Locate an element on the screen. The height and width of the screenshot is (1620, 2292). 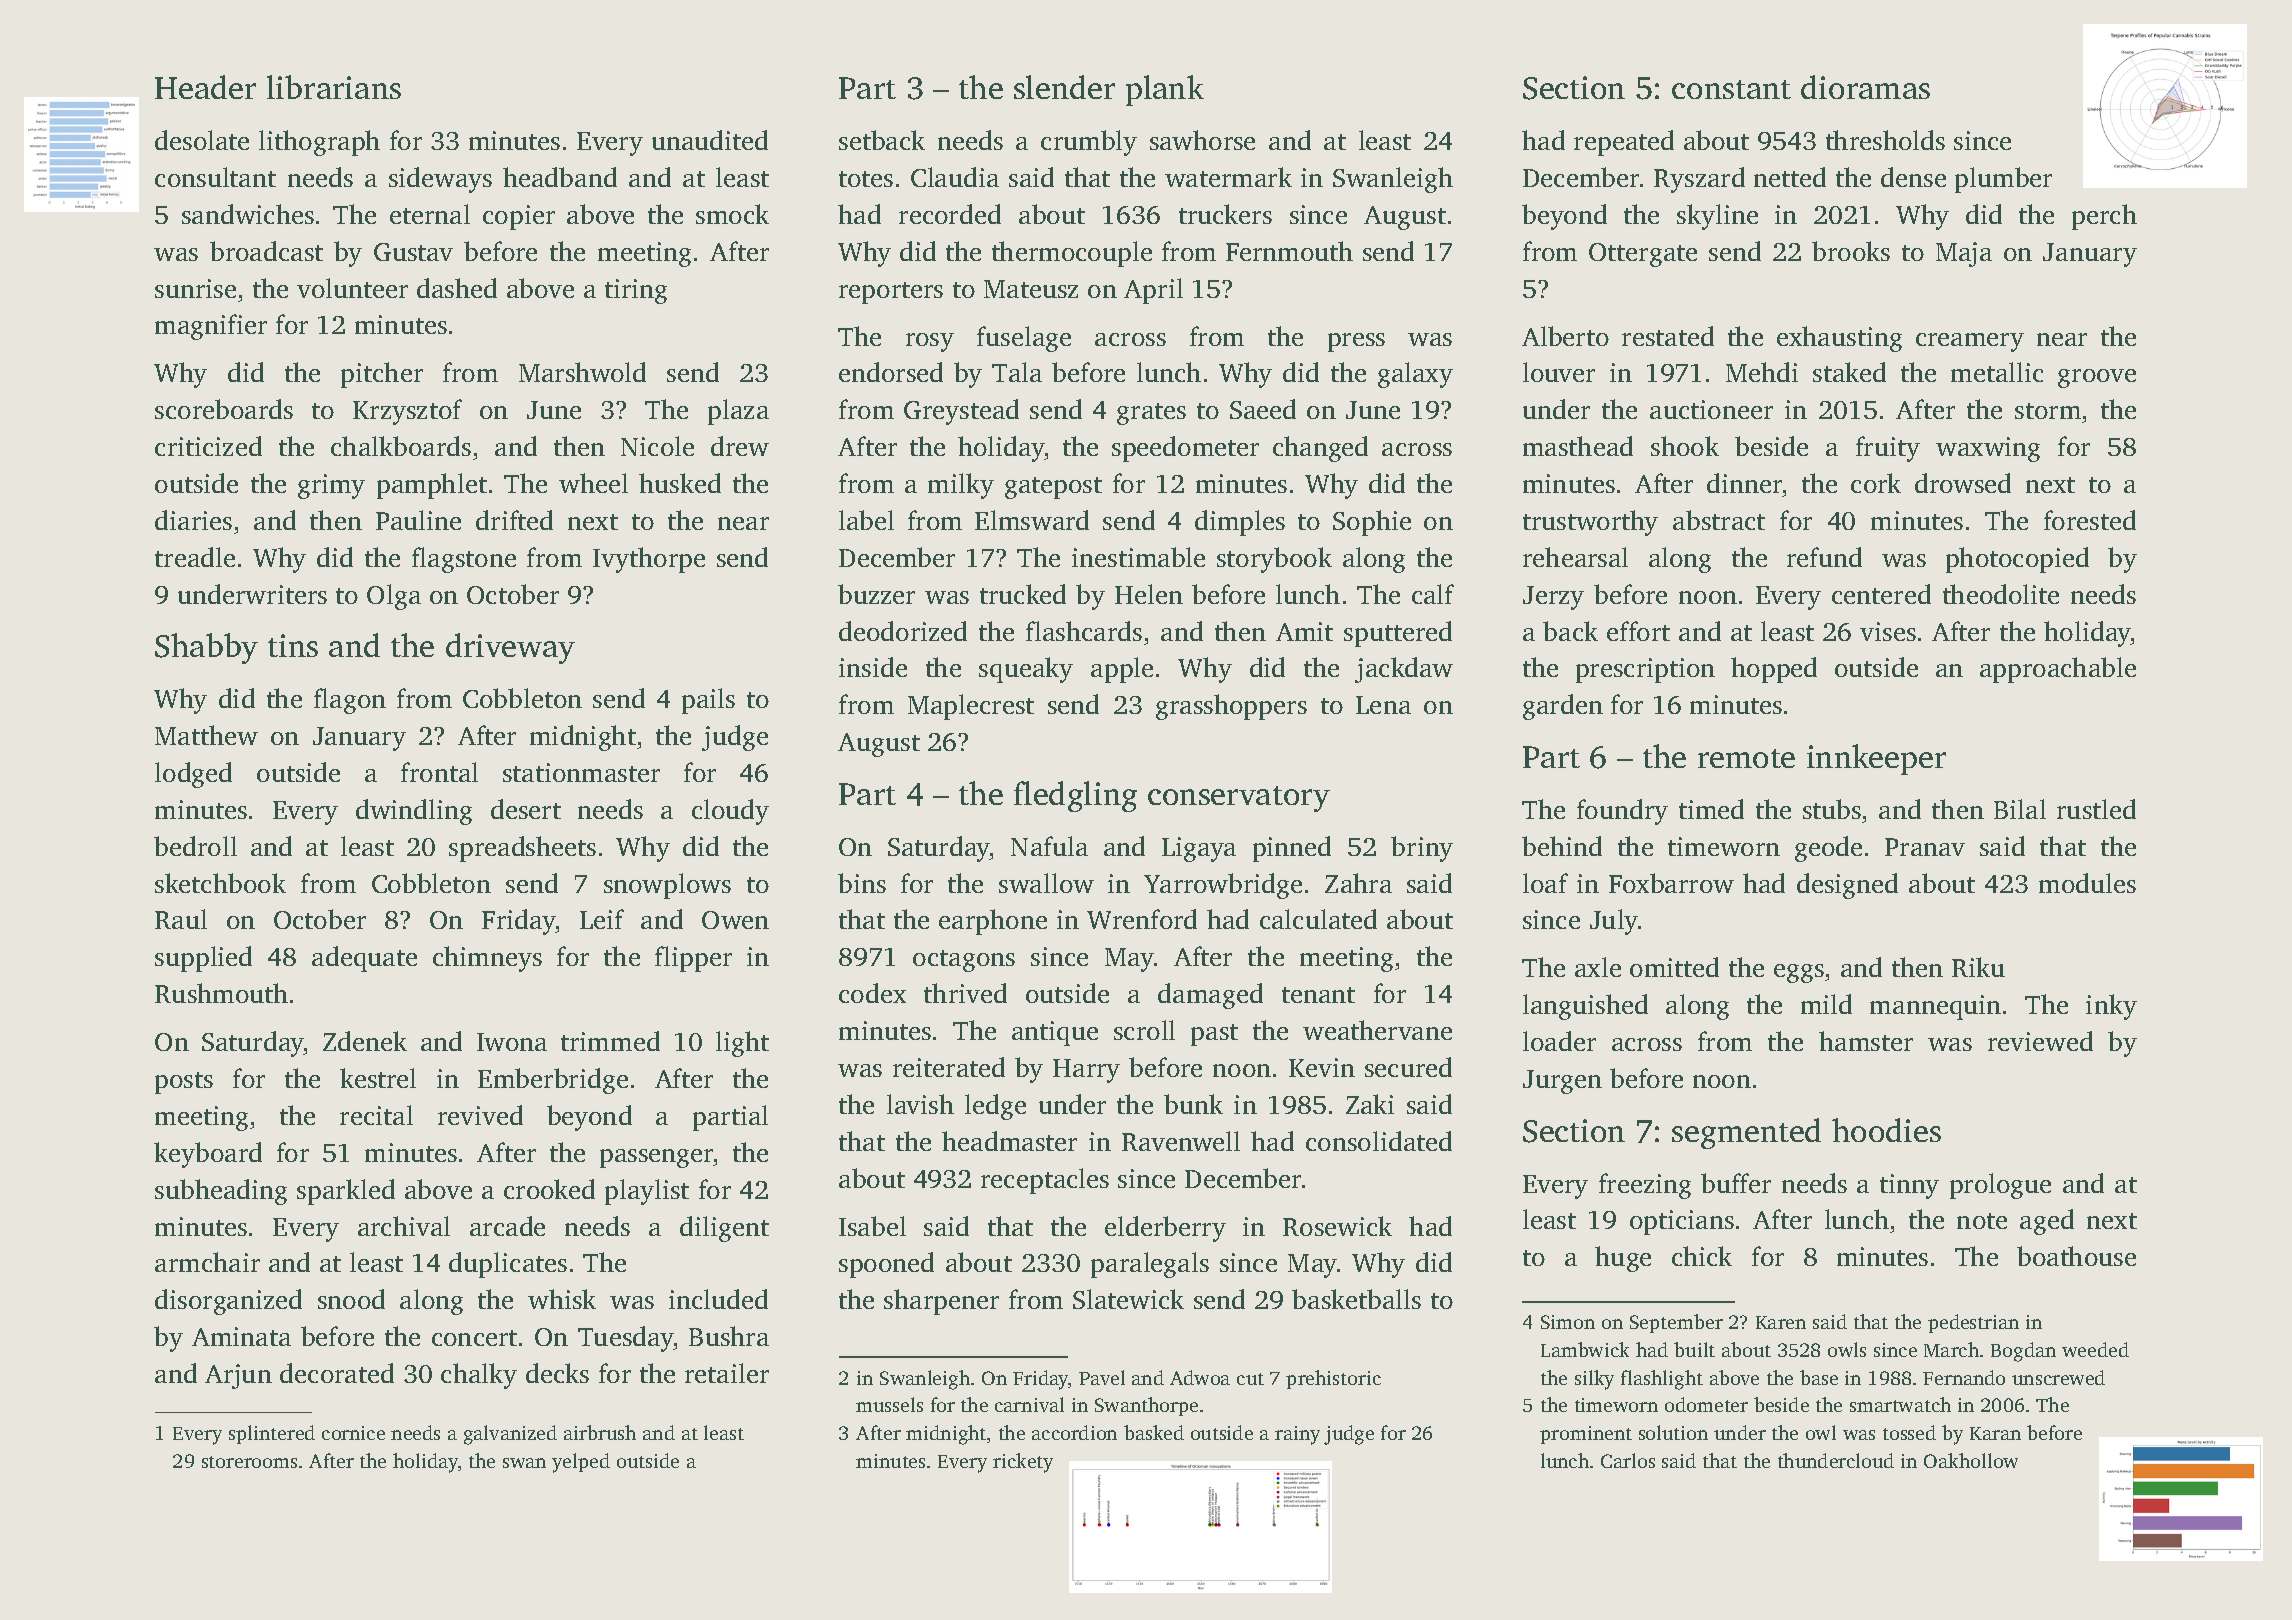
forested is located at coordinates (2090, 520).
